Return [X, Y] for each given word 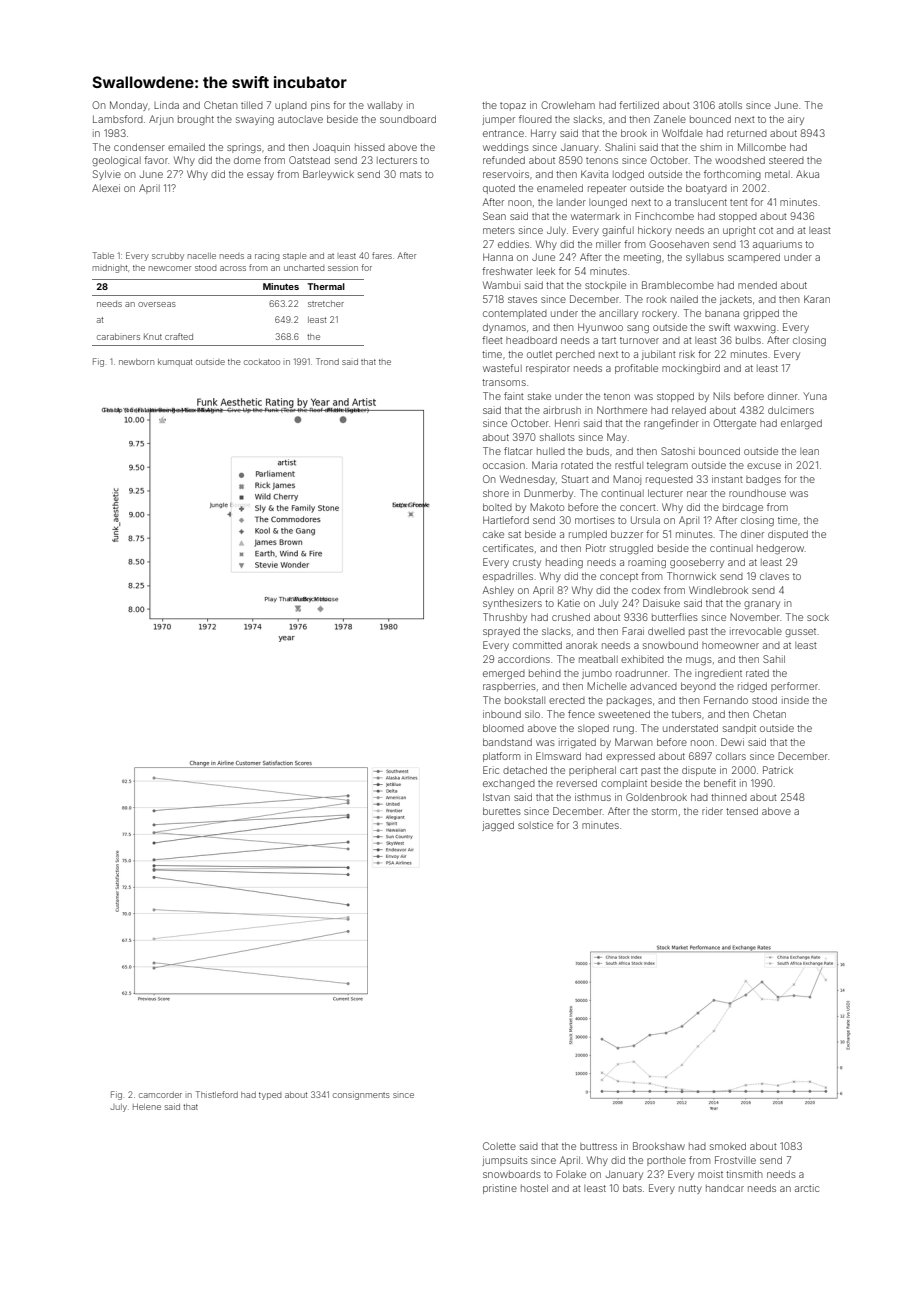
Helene [147, 1107]
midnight [110, 268]
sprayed [501, 632]
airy [796, 120]
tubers [686, 714]
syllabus [705, 258]
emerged [504, 675]
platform [501, 757]
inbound [502, 714]
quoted [499, 189]
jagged [498, 826]
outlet [539, 354]
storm [664, 811]
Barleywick [328, 175]
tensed [742, 811]
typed [270, 1096]
